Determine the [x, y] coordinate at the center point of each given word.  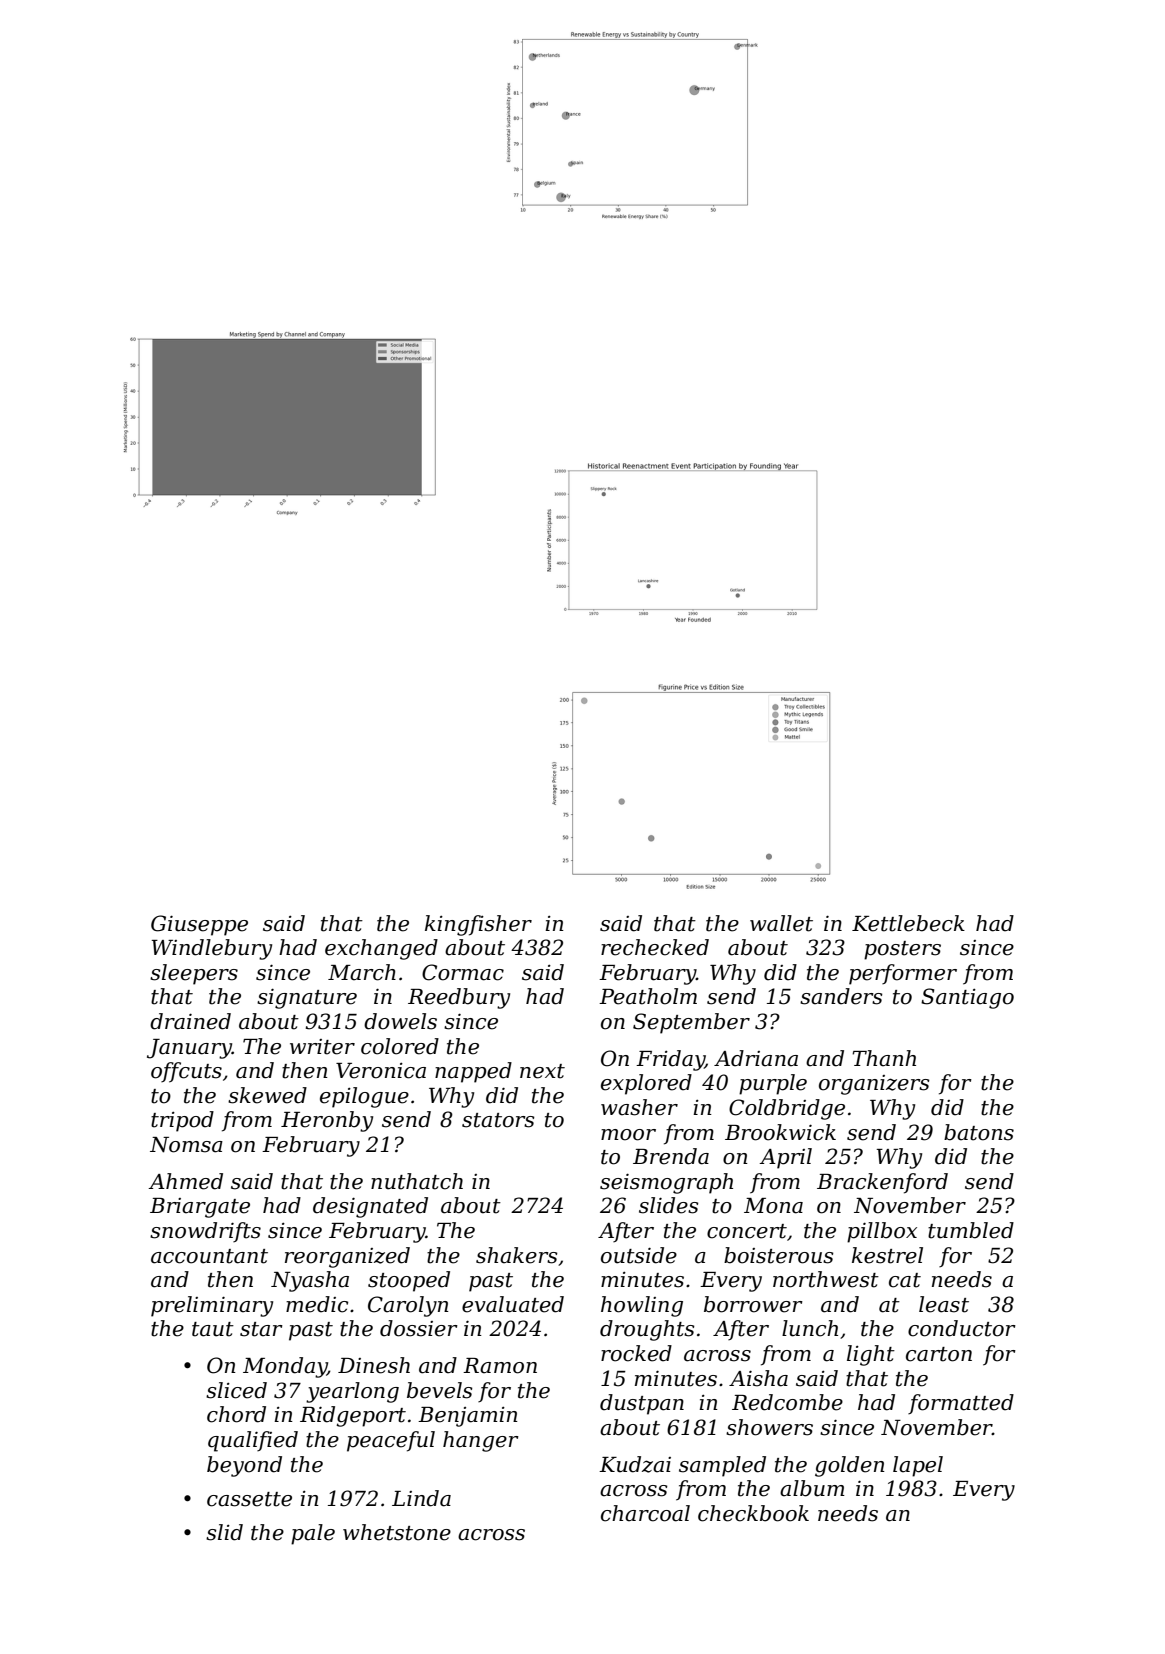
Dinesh [374, 1365]
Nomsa [186, 1145]
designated [370, 1207]
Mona [773, 1206]
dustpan [642, 1404]
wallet [781, 923]
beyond [244, 1466]
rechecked [655, 947]
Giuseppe [199, 925]
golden [850, 1466]
